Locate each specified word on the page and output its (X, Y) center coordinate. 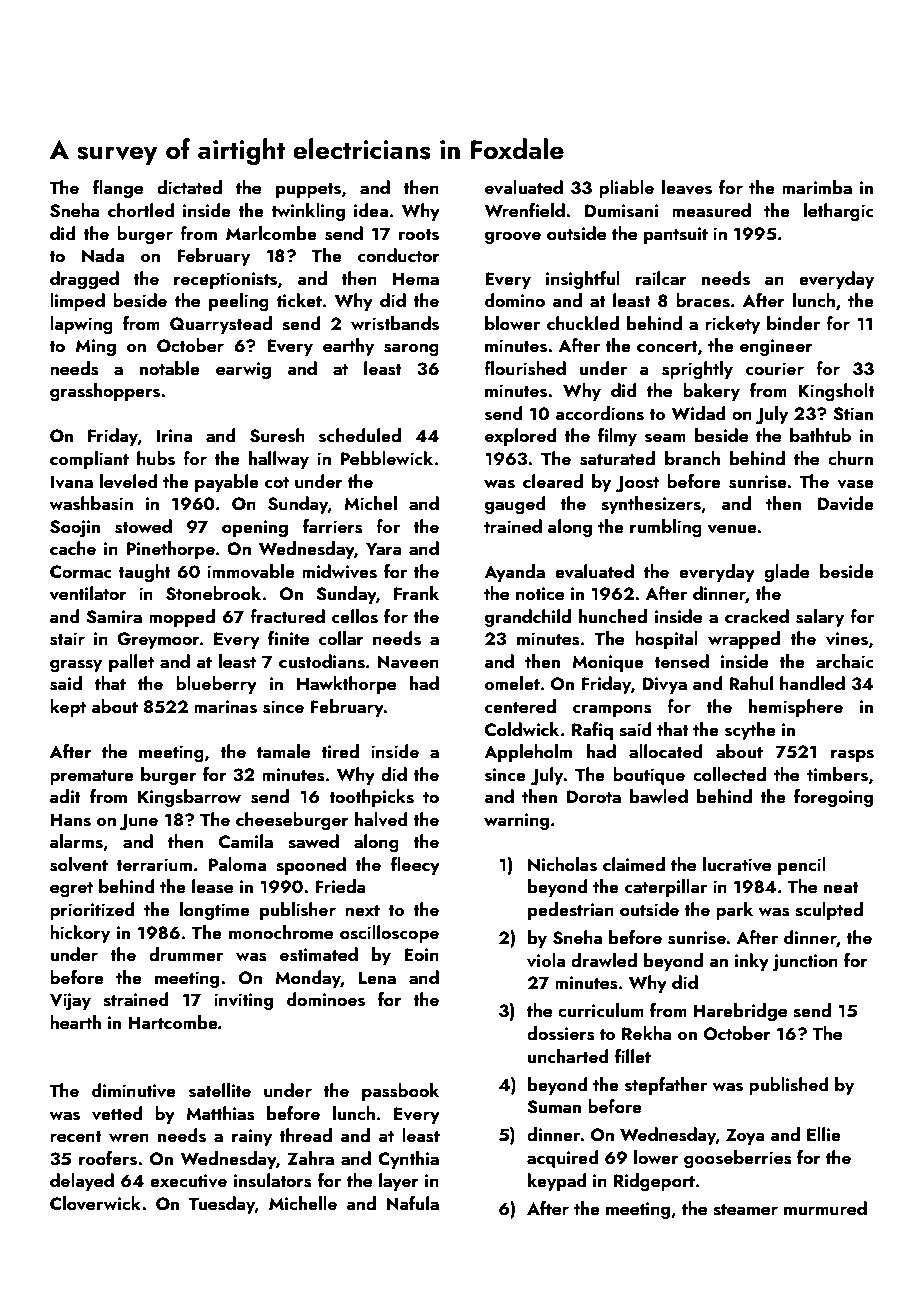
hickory (80, 934)
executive (188, 1181)
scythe (750, 731)
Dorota (594, 796)
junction (805, 962)
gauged (515, 505)
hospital (666, 640)
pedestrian (571, 911)
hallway (279, 460)
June (139, 821)
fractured (287, 616)
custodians (322, 661)
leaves (687, 187)
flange (118, 189)
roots (419, 235)
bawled (659, 796)
